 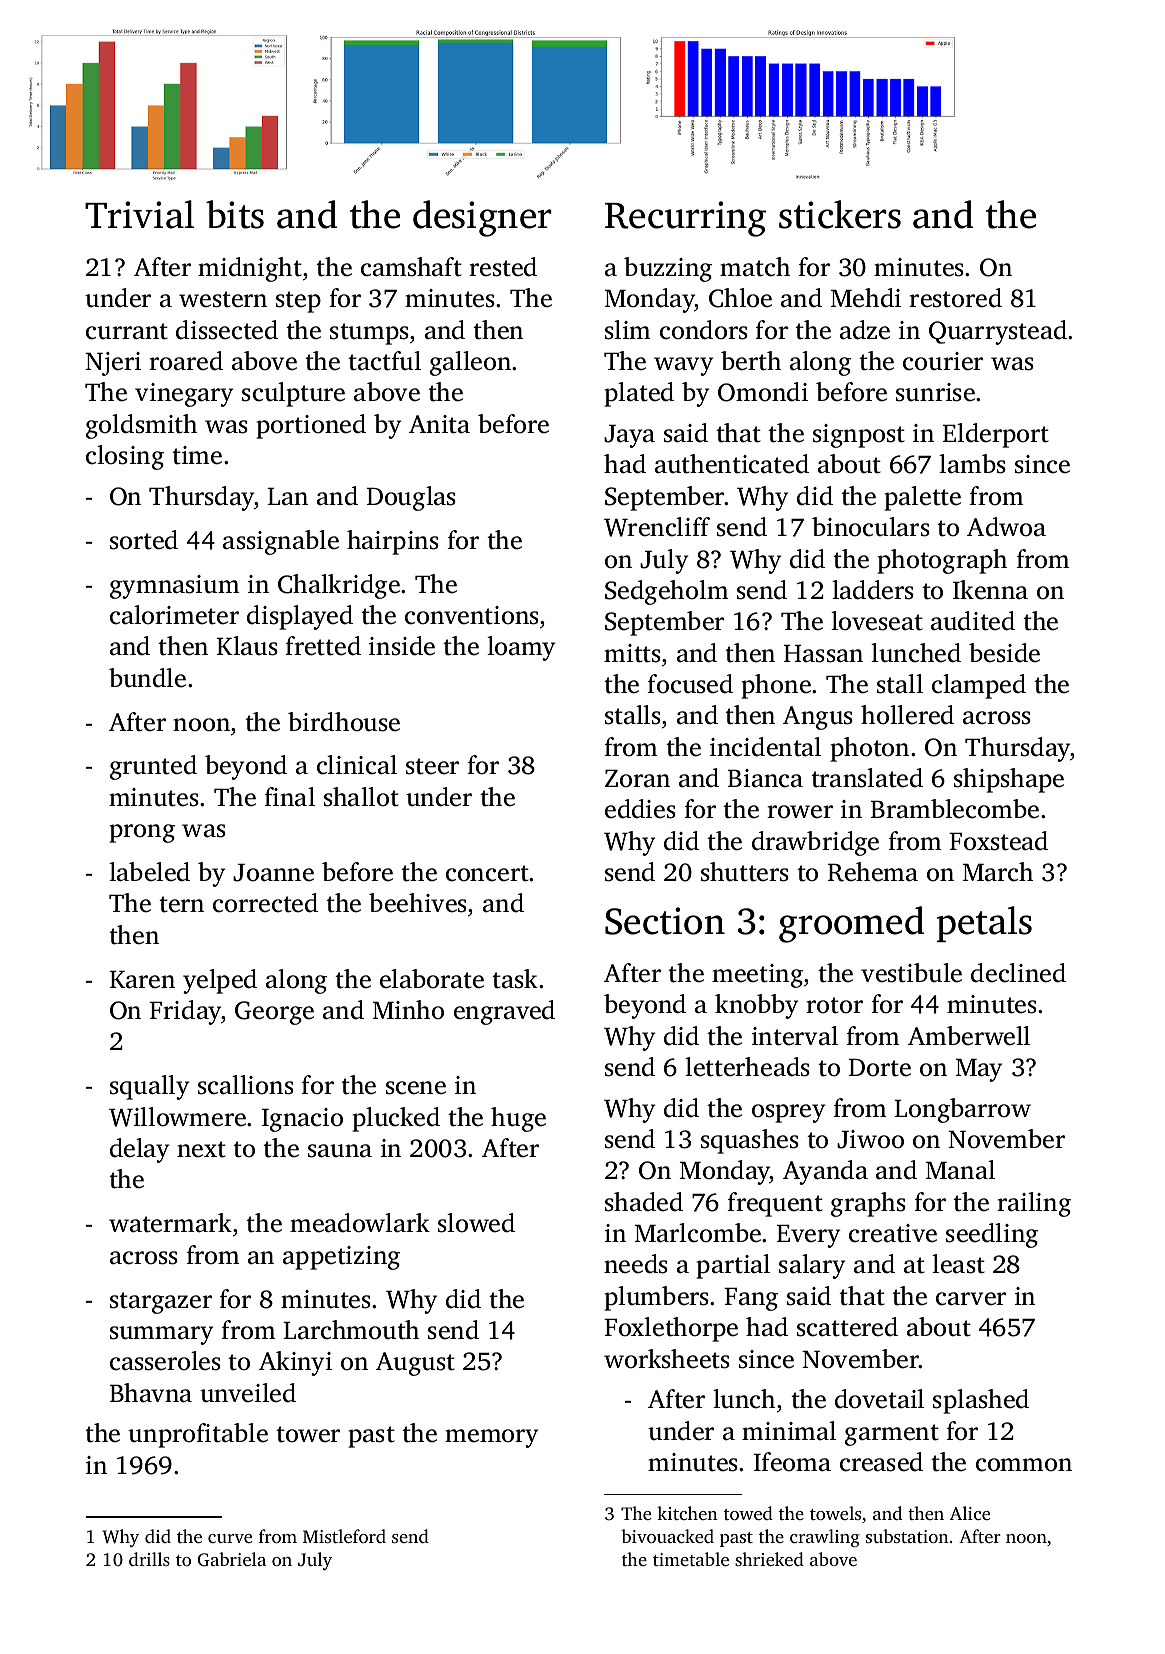 What do you see at coordinates (998, 332) in the screenshot?
I see `Quarrystead` at bounding box center [998, 332].
